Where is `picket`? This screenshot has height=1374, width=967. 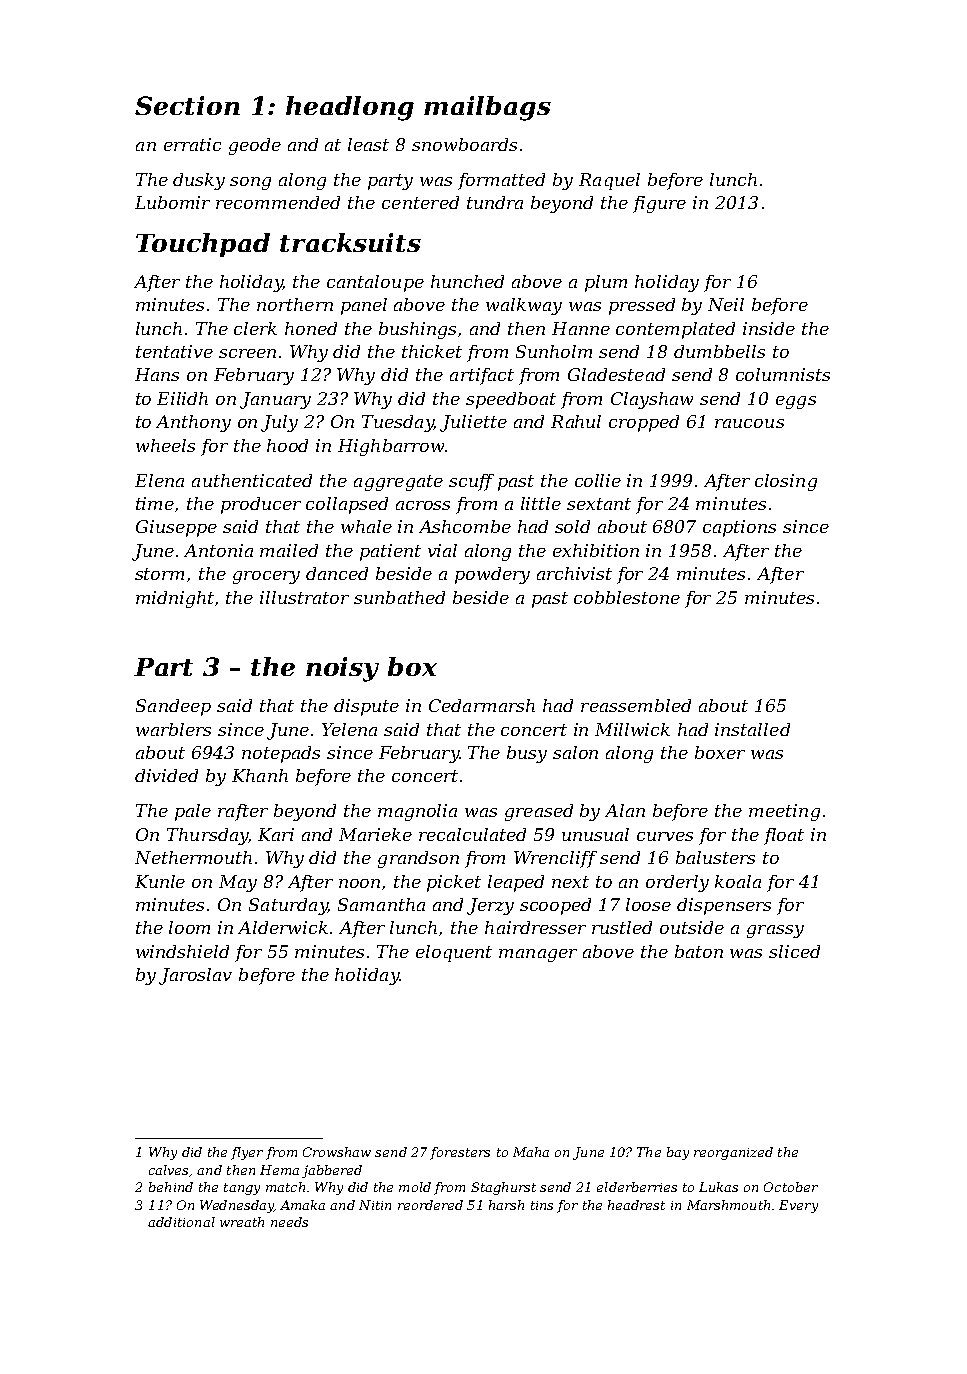
picket is located at coordinates (454, 883).
